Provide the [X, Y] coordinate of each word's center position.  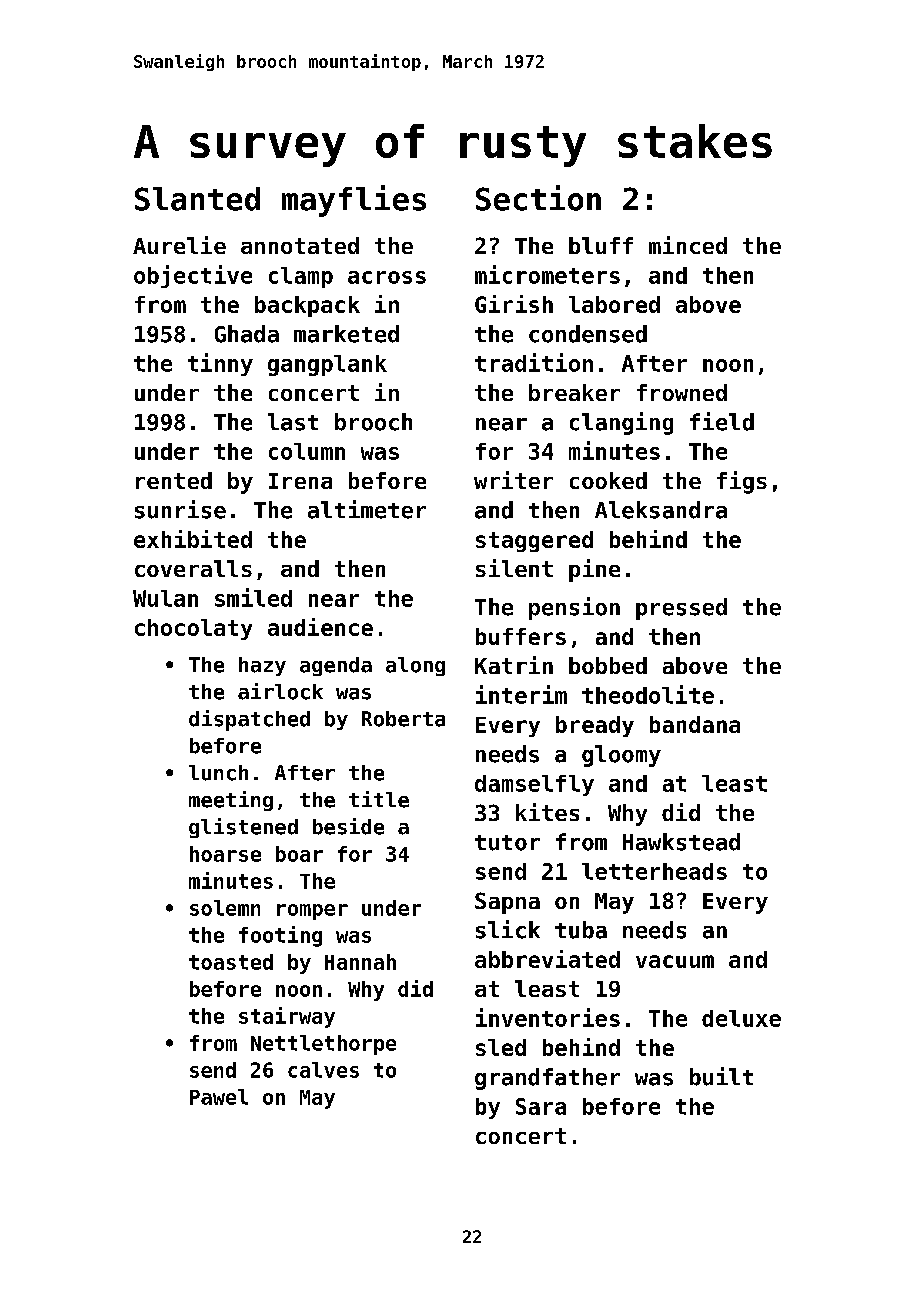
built [721, 1076]
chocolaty [193, 629]
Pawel [219, 1097]
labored [614, 304]
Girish [514, 304]
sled [501, 1047]
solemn [225, 908]
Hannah [360, 962]
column [307, 451]
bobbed [608, 665]
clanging [621, 423]
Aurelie [179, 245]
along [415, 666]
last [293, 422]
